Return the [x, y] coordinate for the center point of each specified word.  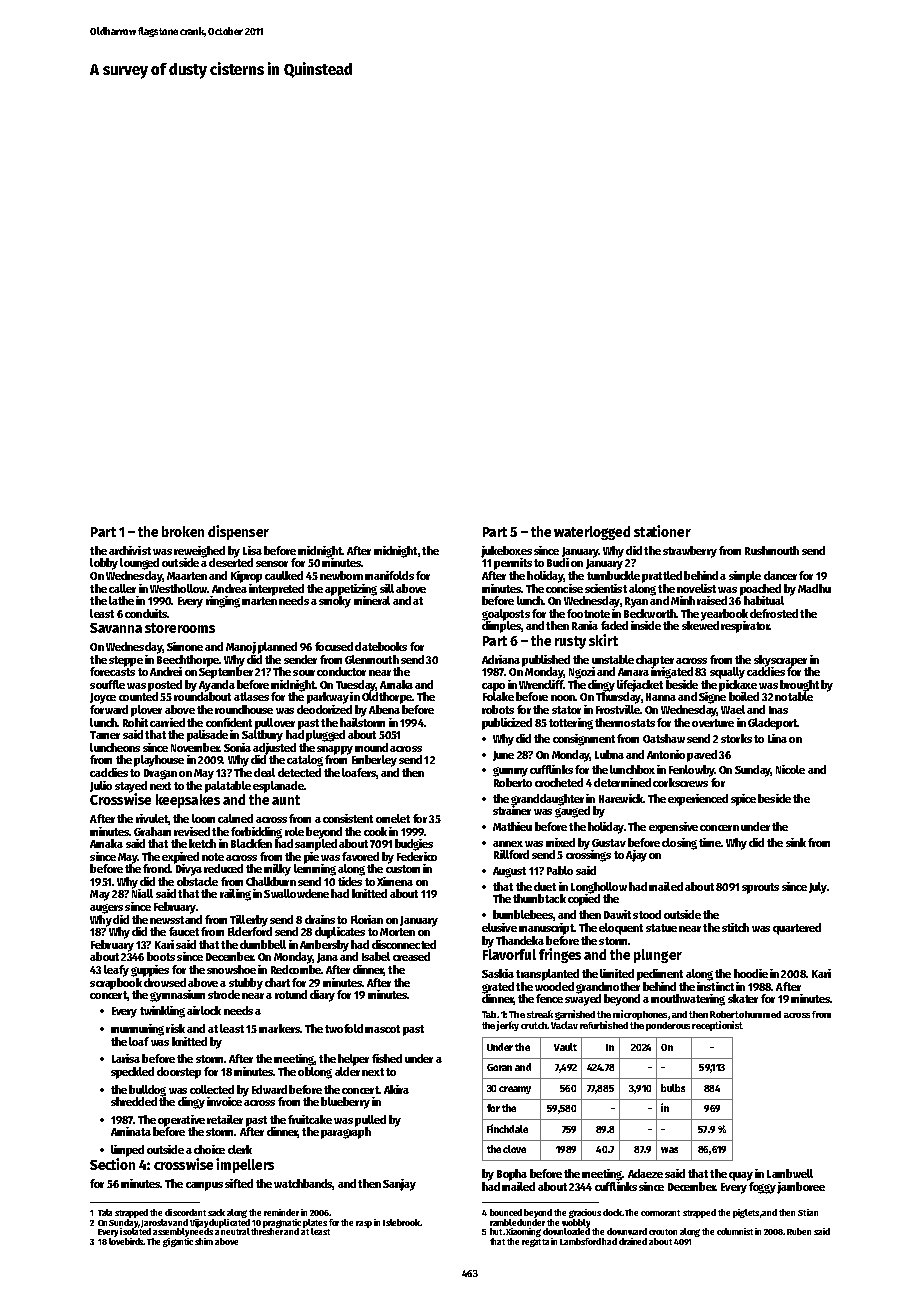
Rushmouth [772, 550]
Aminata [131, 1131]
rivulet [152, 818]
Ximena [395, 881]
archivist [130, 550]
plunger [658, 956]
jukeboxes [506, 552]
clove [514, 1149]
